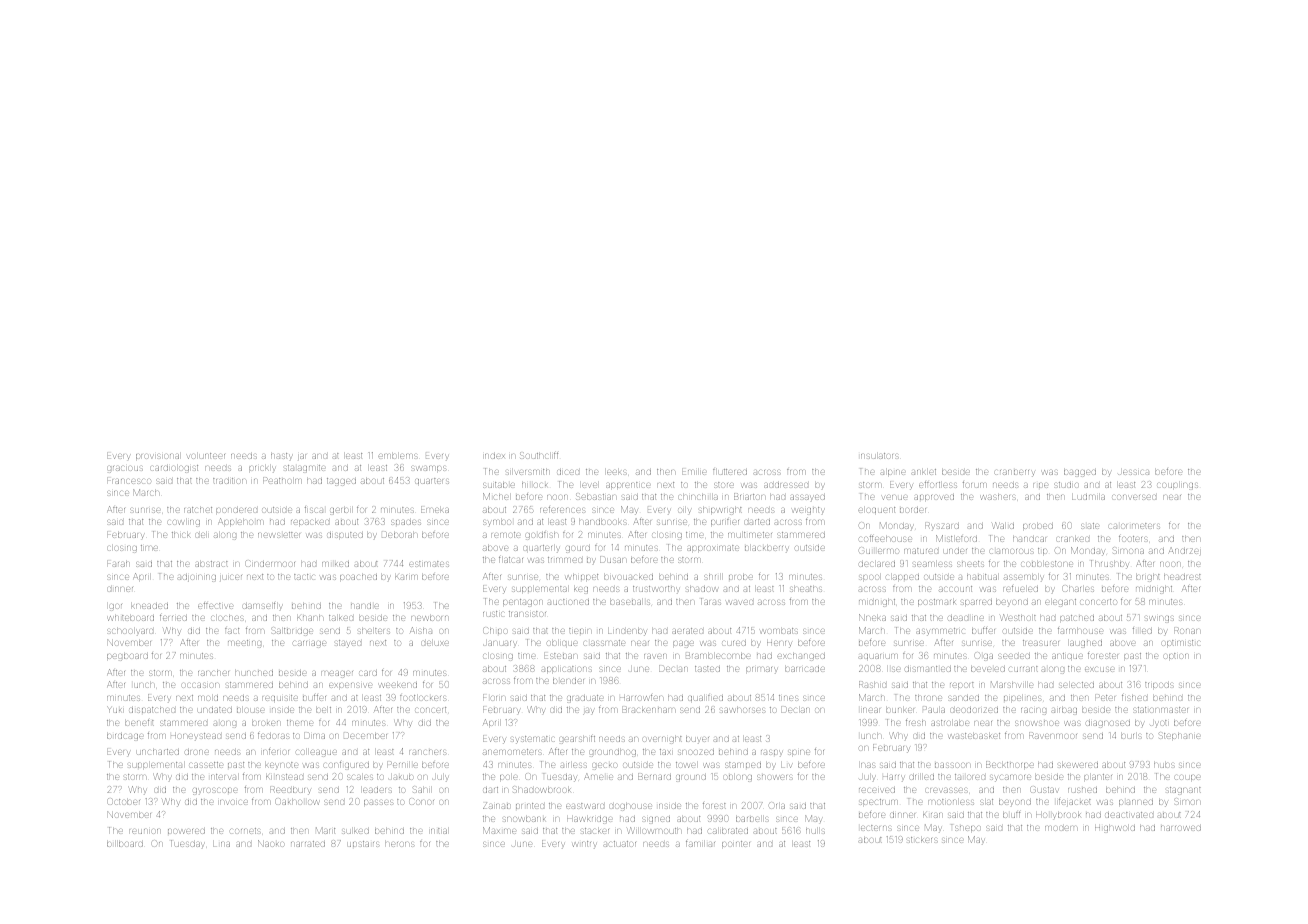 This screenshot has height=924, width=1308. I want to click on cranberry, so click(1014, 473).
